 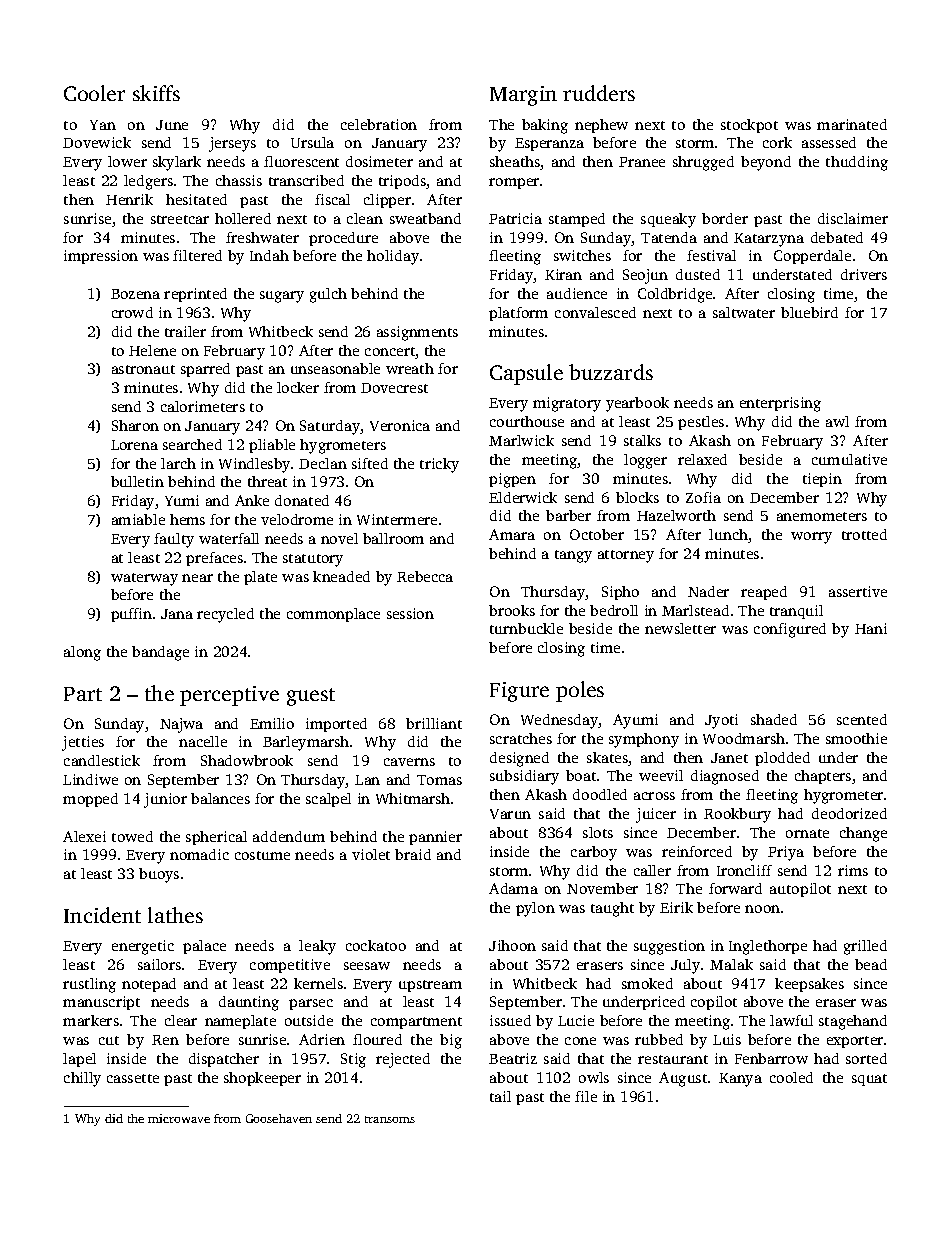 What do you see at coordinates (97, 142) in the page?
I see `Dovewick` at bounding box center [97, 142].
